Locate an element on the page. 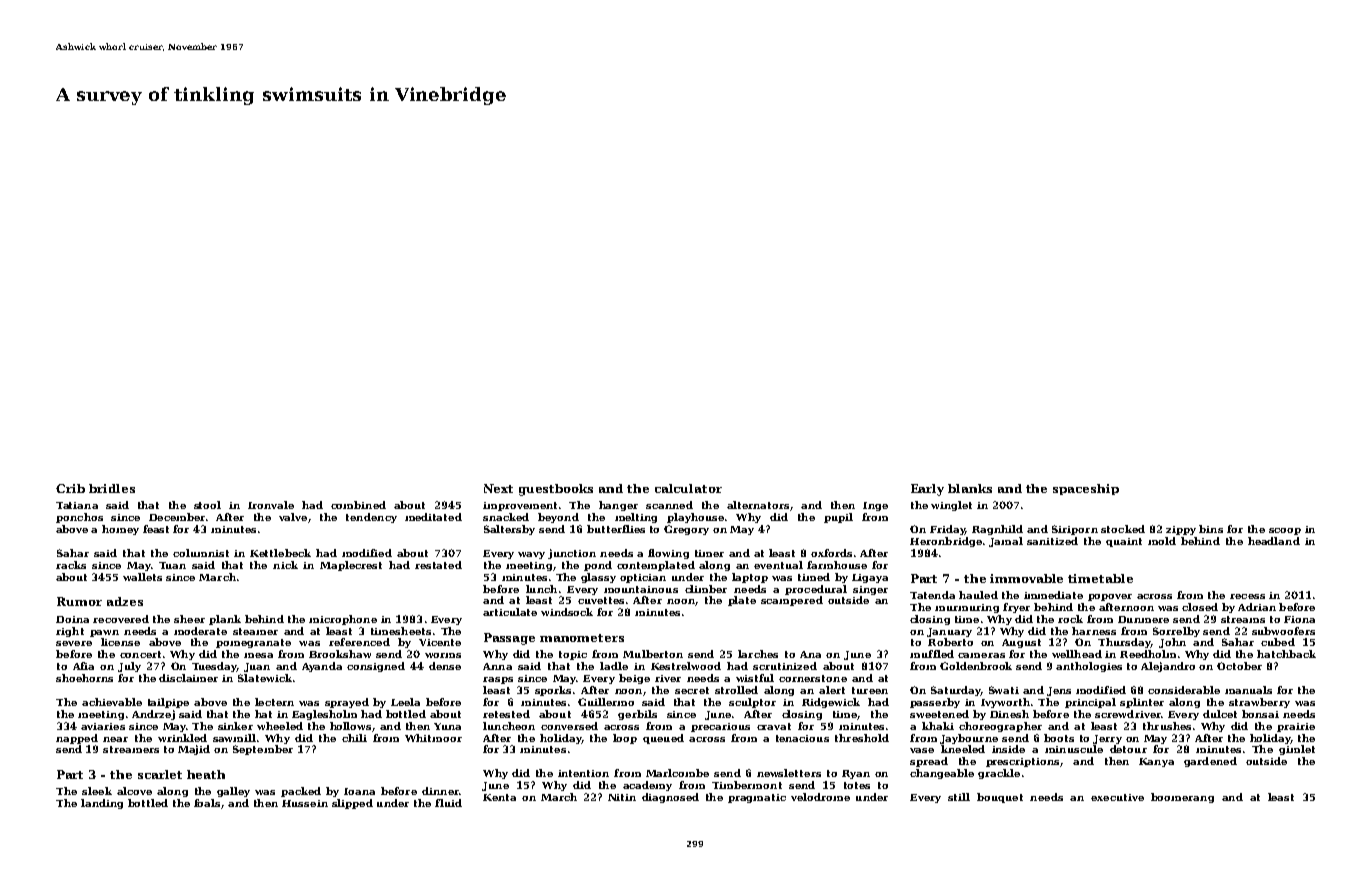 This image has width=1372, height=887. hanger is located at coordinates (618, 506).
